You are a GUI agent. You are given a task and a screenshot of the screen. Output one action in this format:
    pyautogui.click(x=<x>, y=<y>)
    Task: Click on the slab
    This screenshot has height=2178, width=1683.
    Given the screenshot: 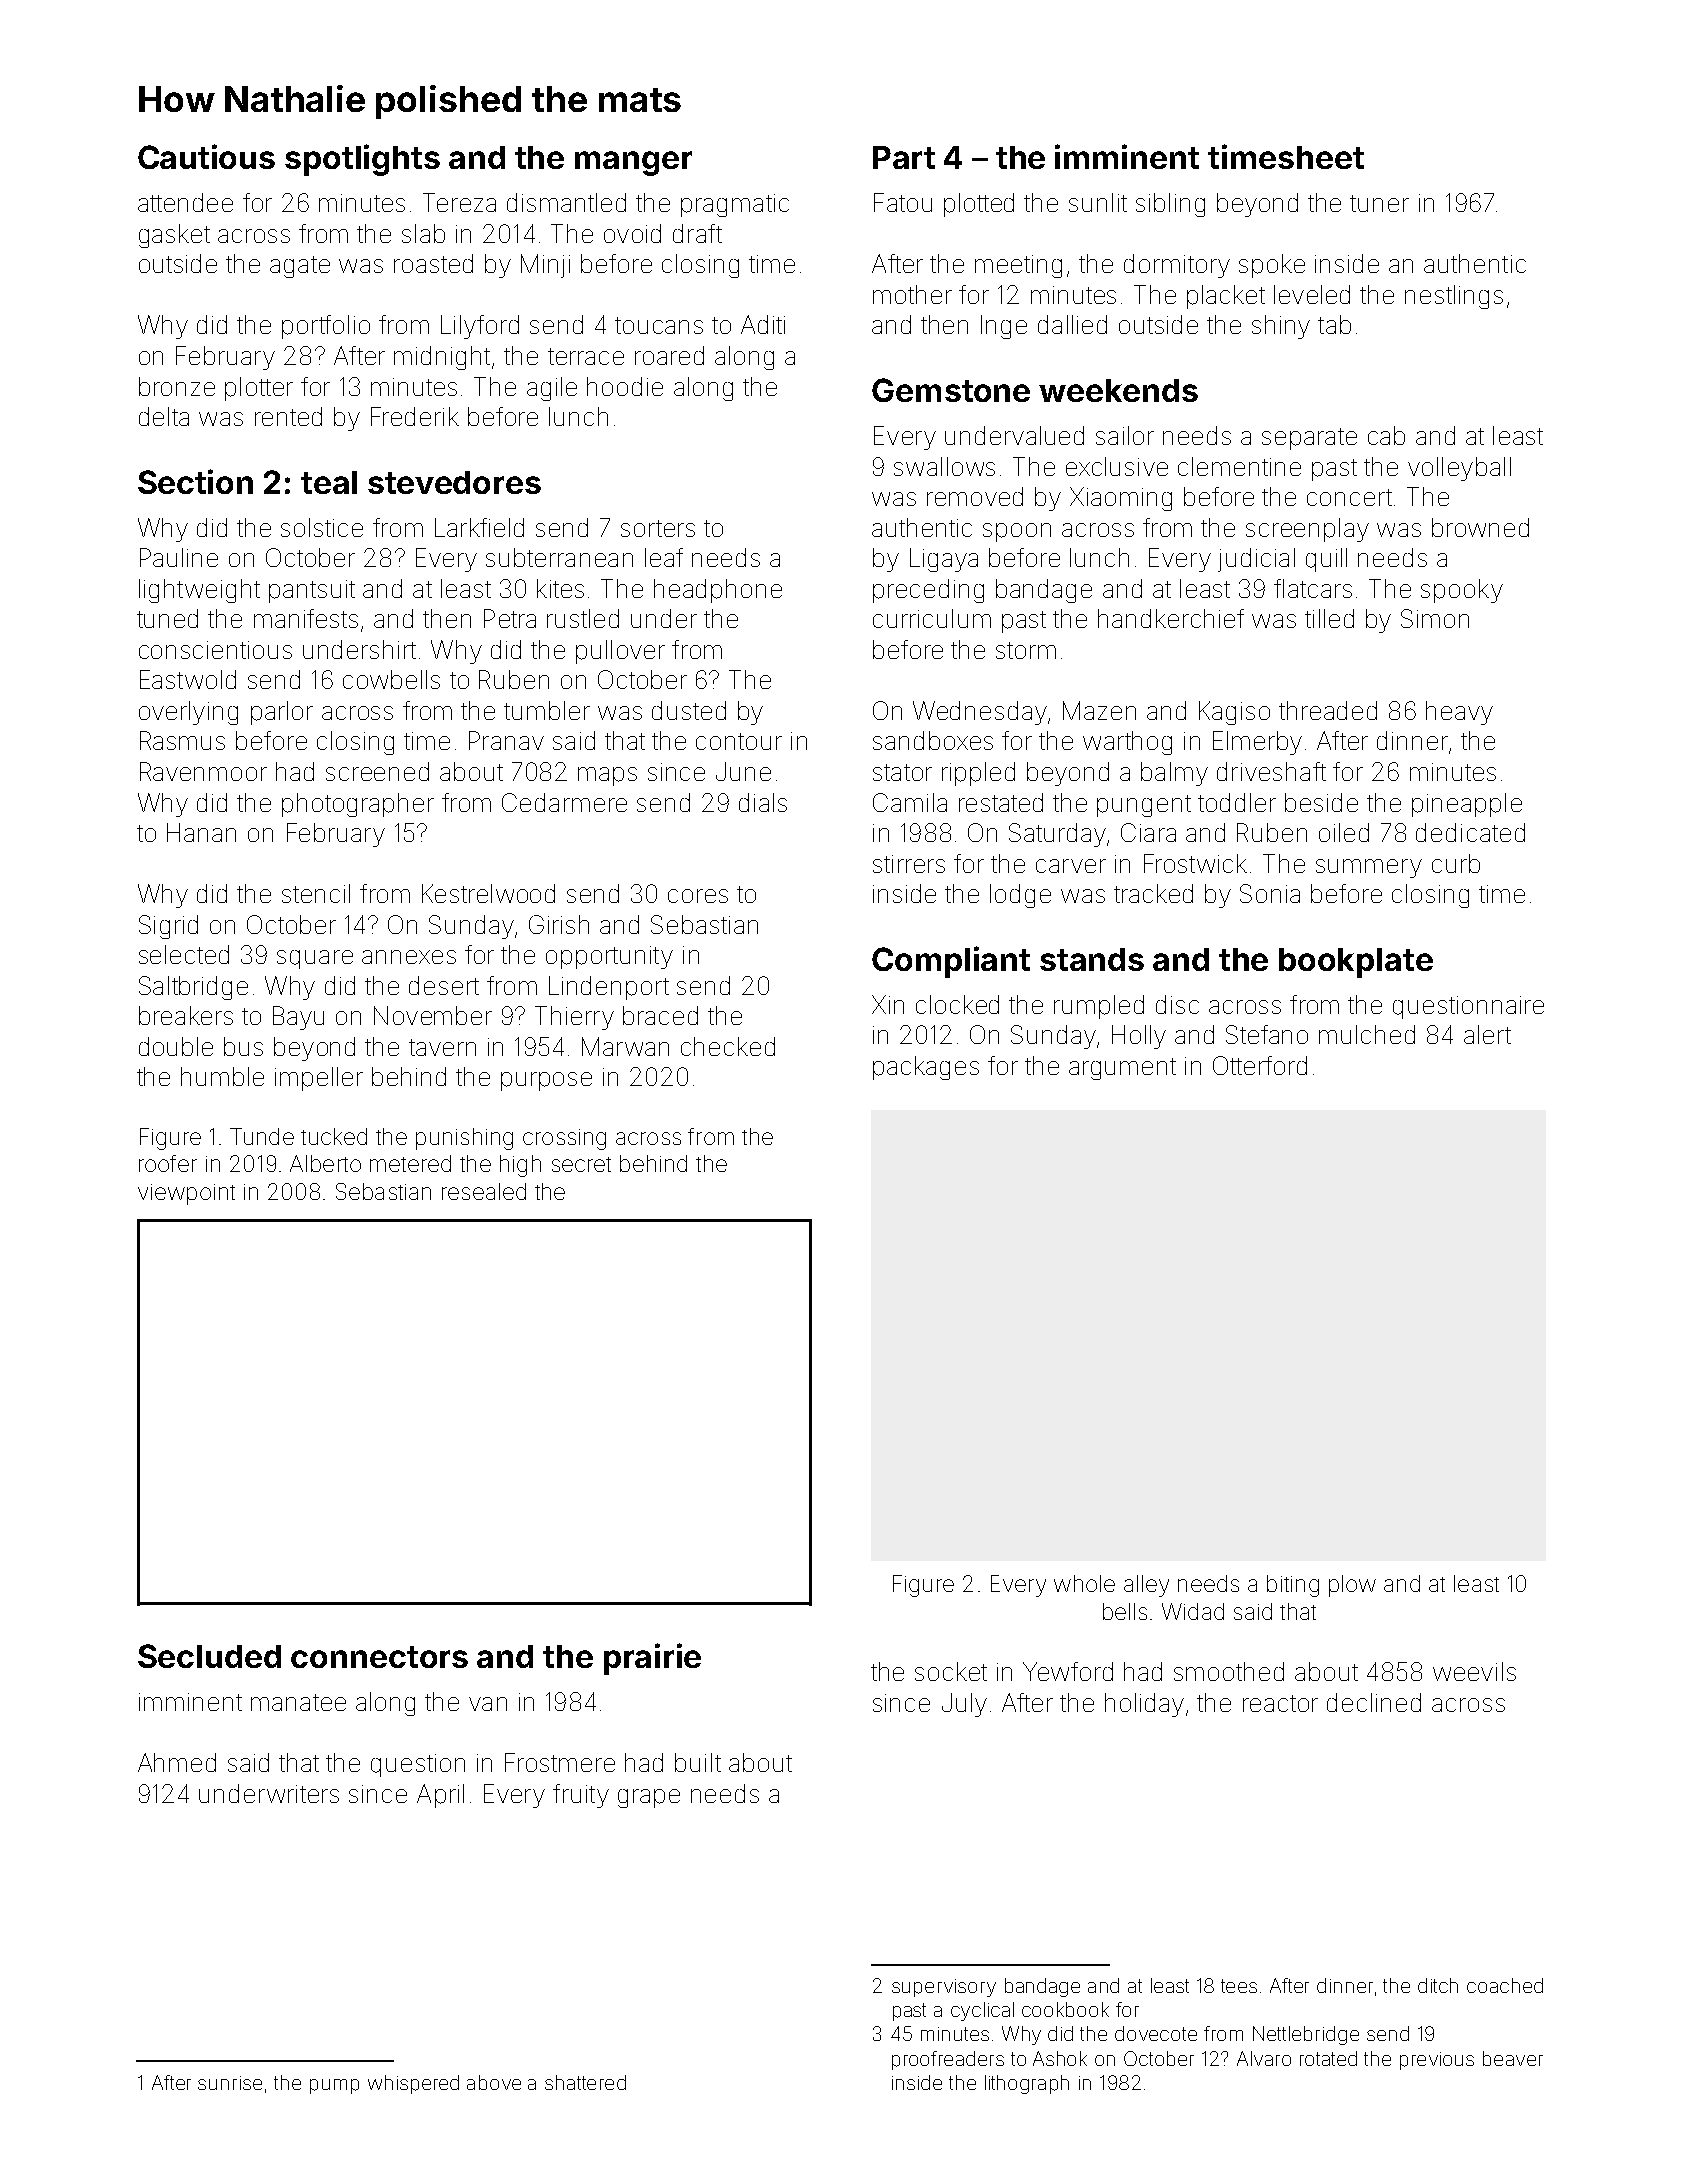 What is the action you would take?
    pyautogui.click(x=423, y=233)
